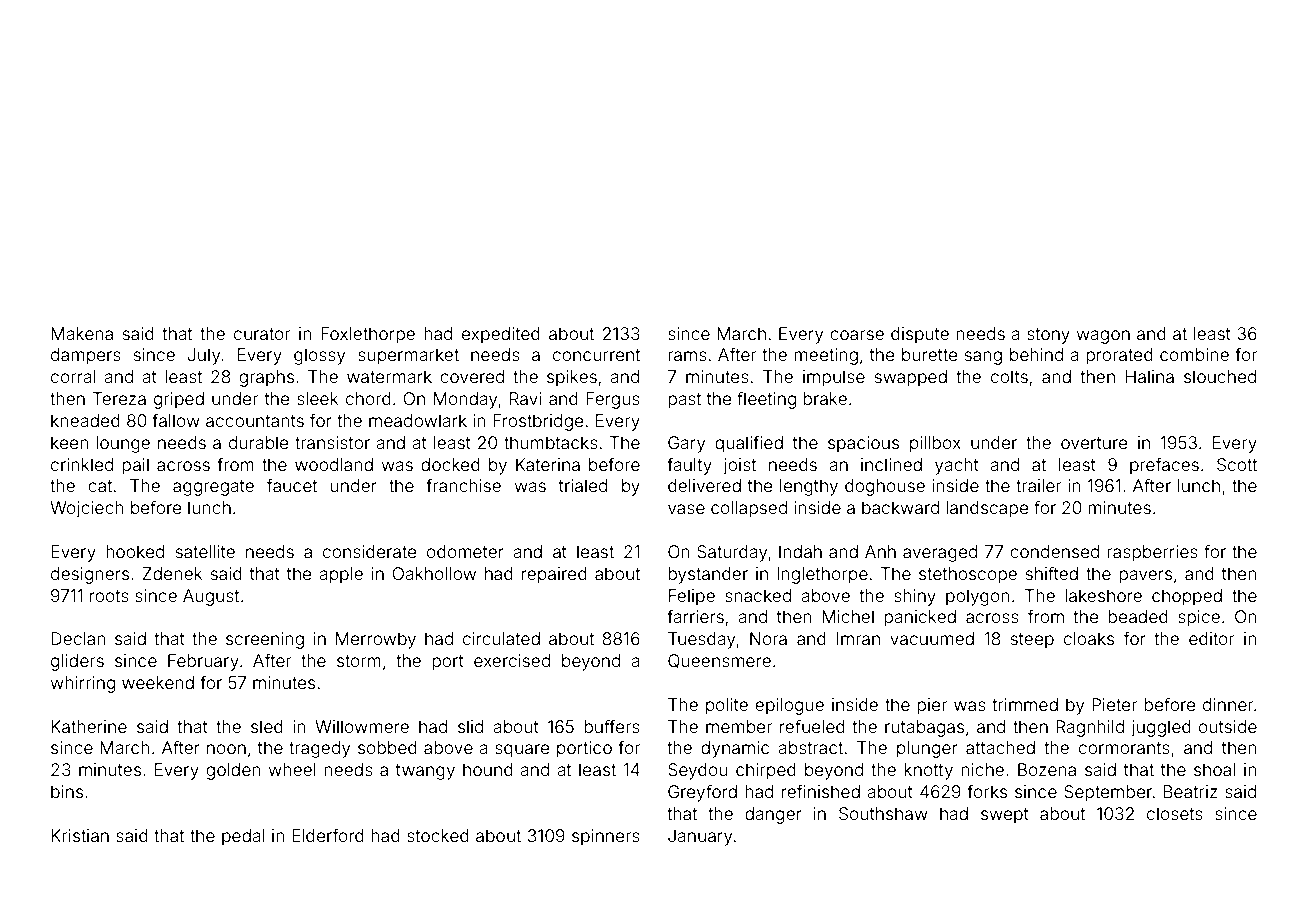  What do you see at coordinates (262, 334) in the screenshot?
I see `curator` at bounding box center [262, 334].
